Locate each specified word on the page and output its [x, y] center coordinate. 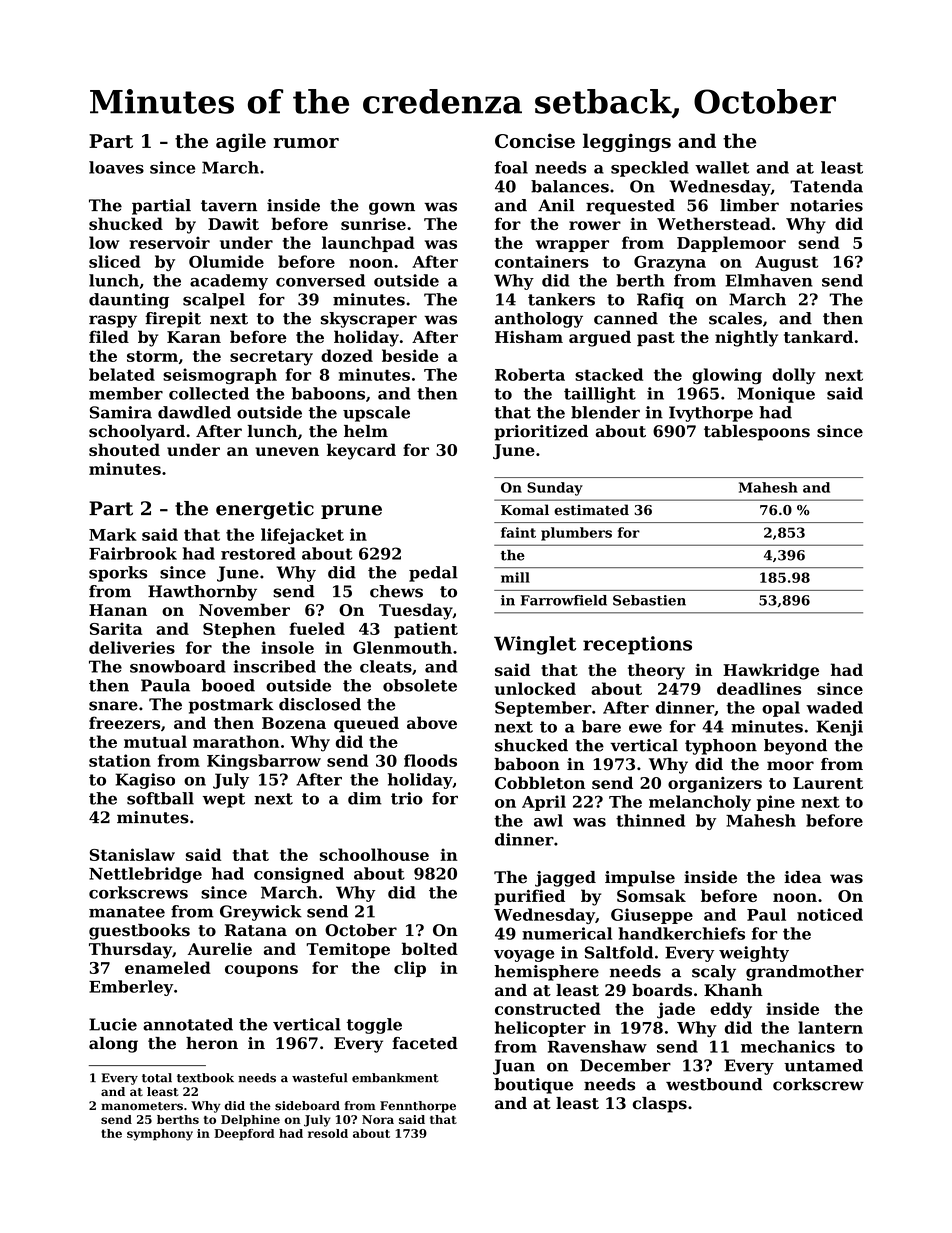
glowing [727, 376]
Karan [194, 337]
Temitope [348, 951]
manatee [127, 912]
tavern [229, 206]
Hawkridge [771, 671]
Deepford [244, 1135]
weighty [754, 954]
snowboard [178, 666]
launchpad [368, 244]
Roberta [530, 374]
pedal [433, 574]
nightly [746, 338]
